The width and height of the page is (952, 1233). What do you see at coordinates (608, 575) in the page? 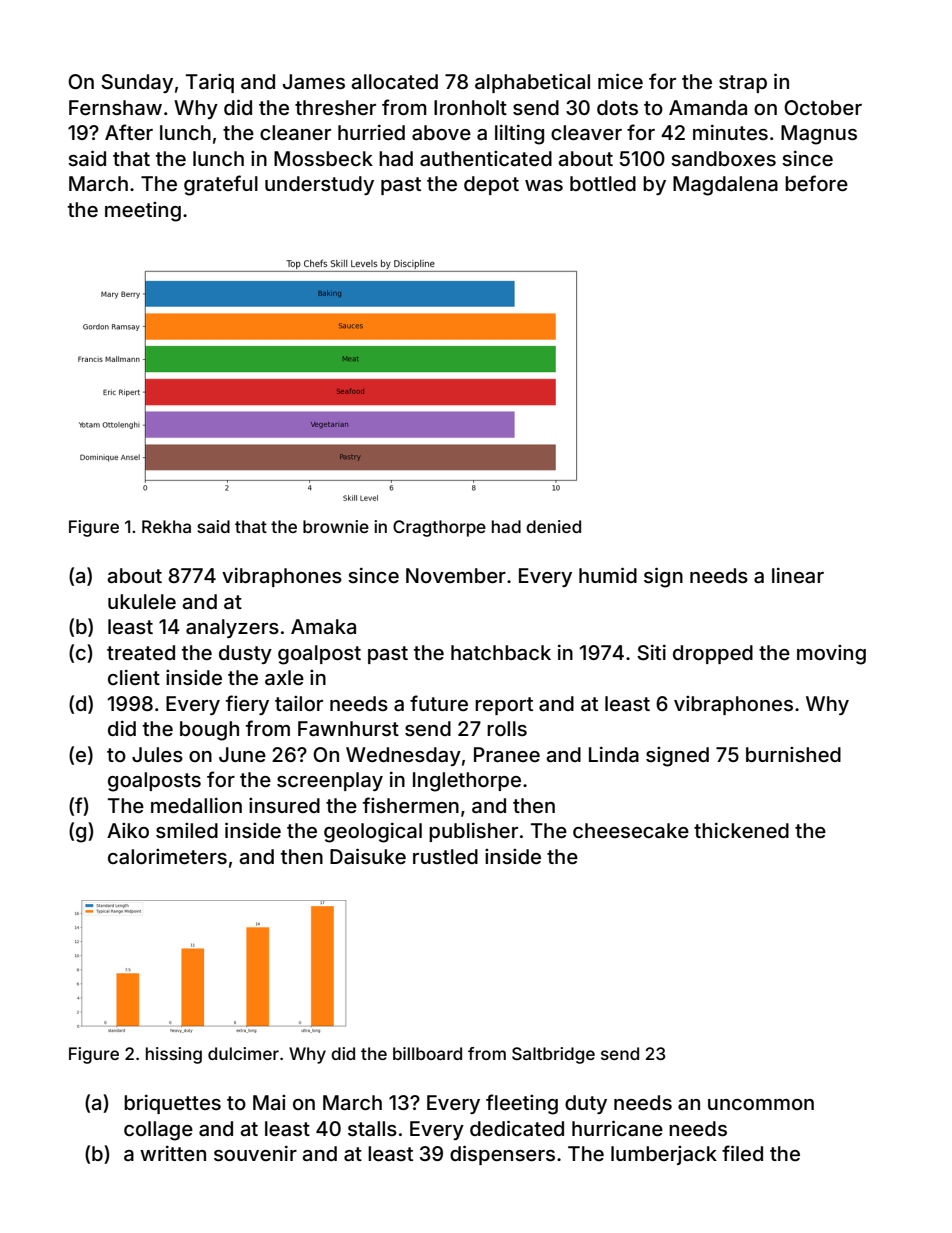
I see `humid` at bounding box center [608, 575].
